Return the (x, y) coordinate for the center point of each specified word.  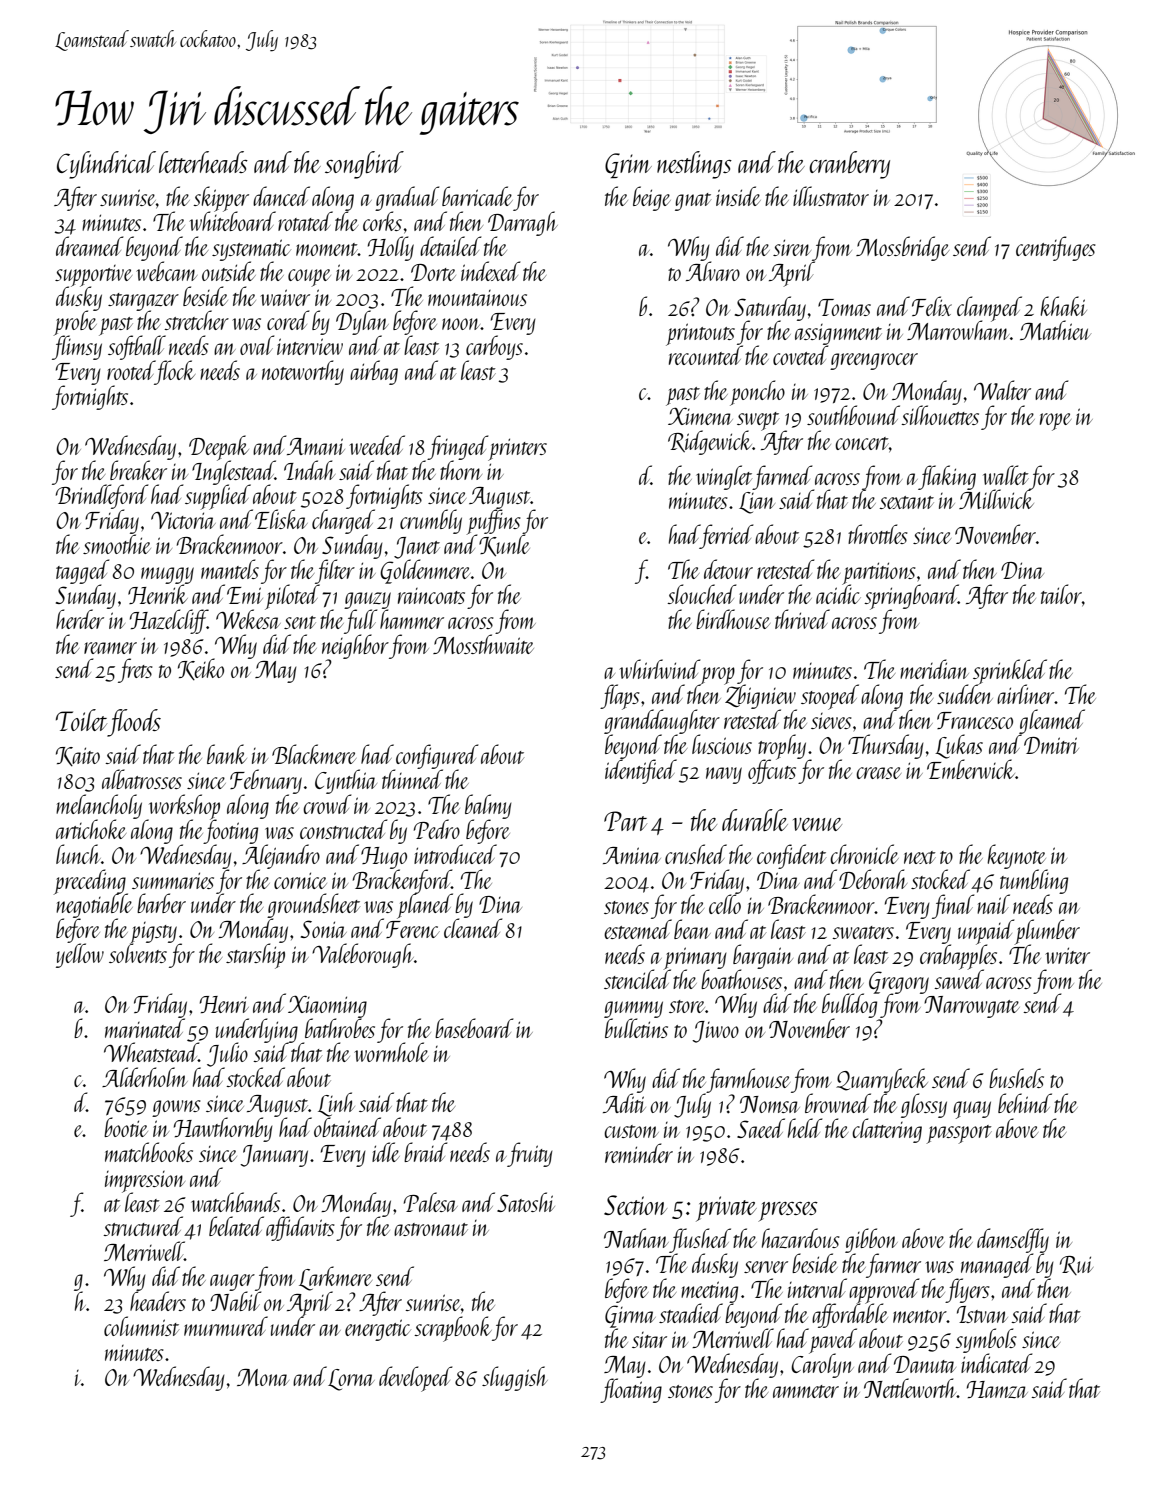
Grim (628, 165)
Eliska (281, 519)
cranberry (849, 165)
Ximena (700, 416)
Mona (263, 1377)
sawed (959, 979)
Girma (630, 1316)
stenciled (637, 979)
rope (1055, 422)
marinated (145, 1028)
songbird (364, 165)
